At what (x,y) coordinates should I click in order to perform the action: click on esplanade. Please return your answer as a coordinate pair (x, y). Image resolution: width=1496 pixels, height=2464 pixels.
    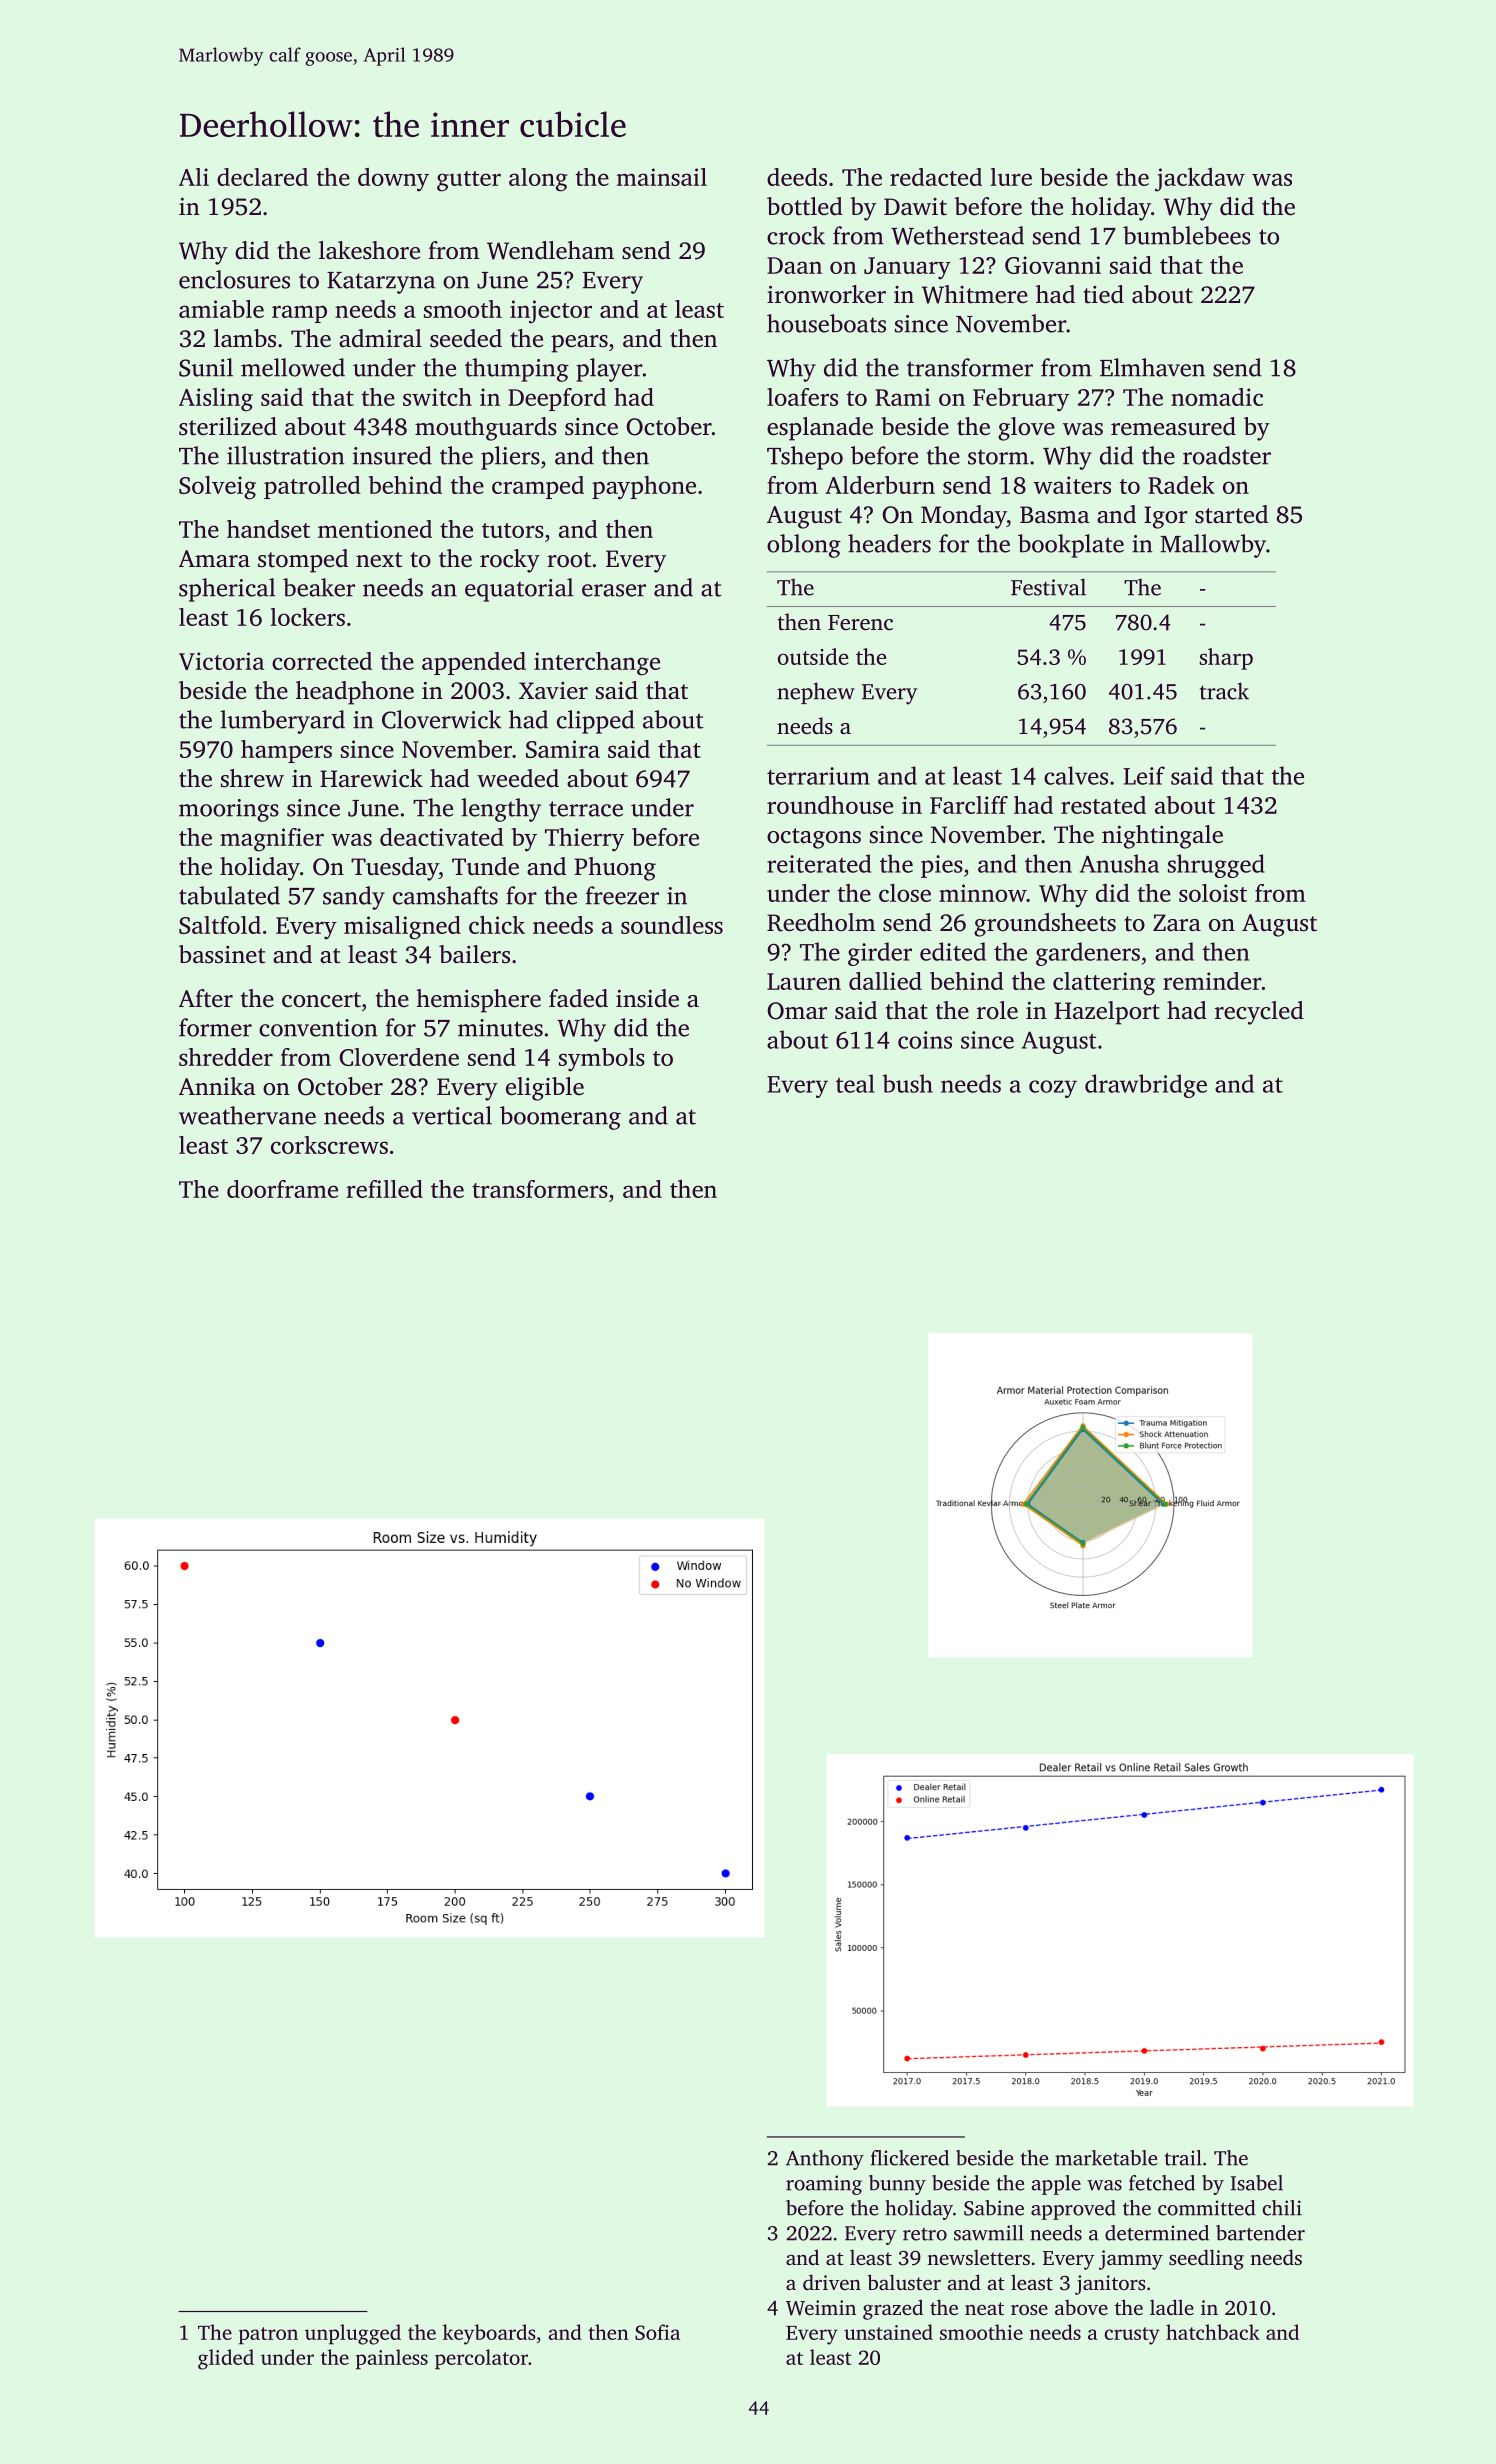
    Looking at the image, I should click on (820, 429).
